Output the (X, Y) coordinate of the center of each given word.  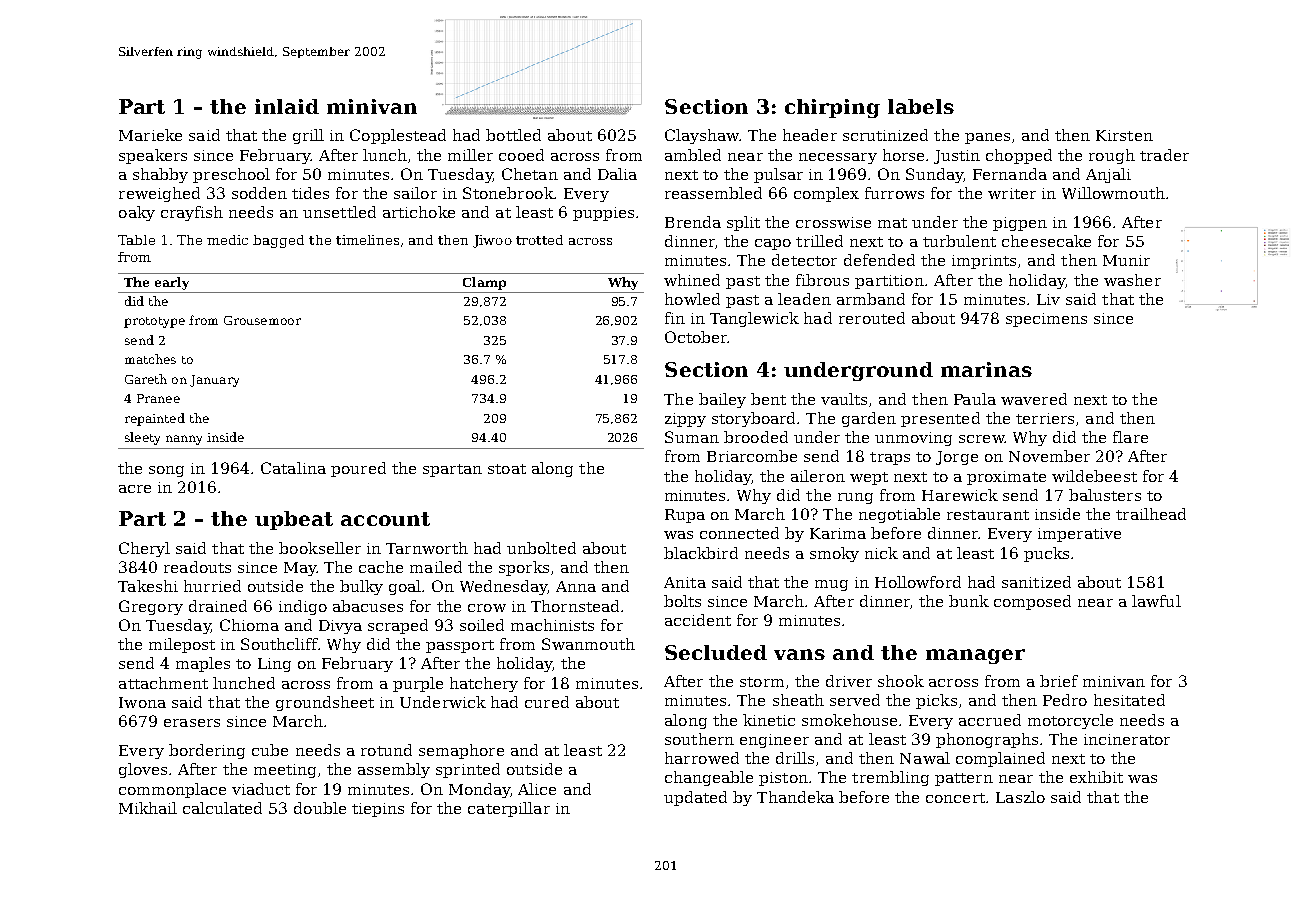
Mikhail (148, 808)
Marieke (150, 135)
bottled (513, 135)
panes (987, 138)
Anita (685, 582)
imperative (1079, 535)
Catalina (293, 468)
